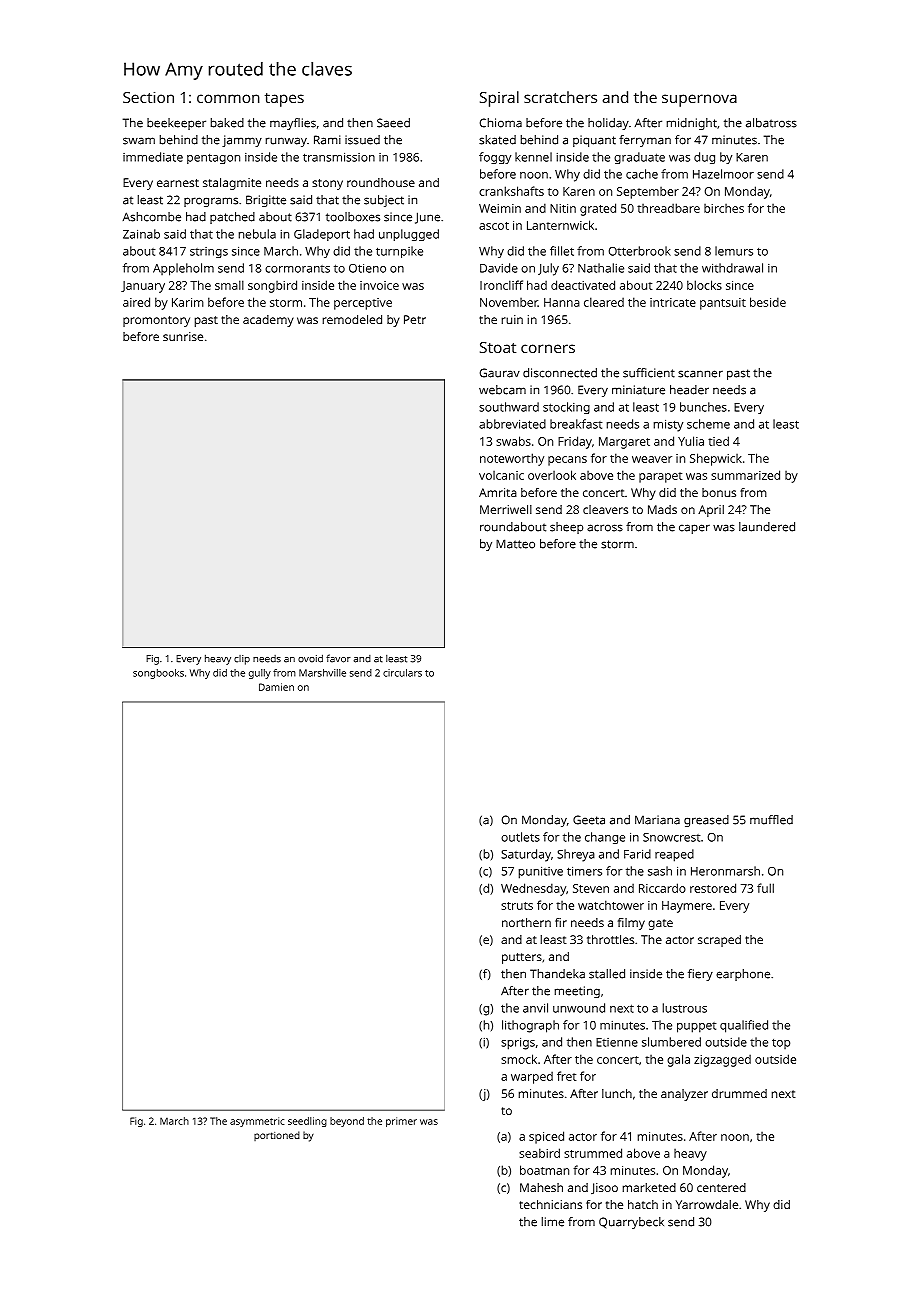 This screenshot has width=924, height=1308. I want to click on weaver, so click(652, 459).
